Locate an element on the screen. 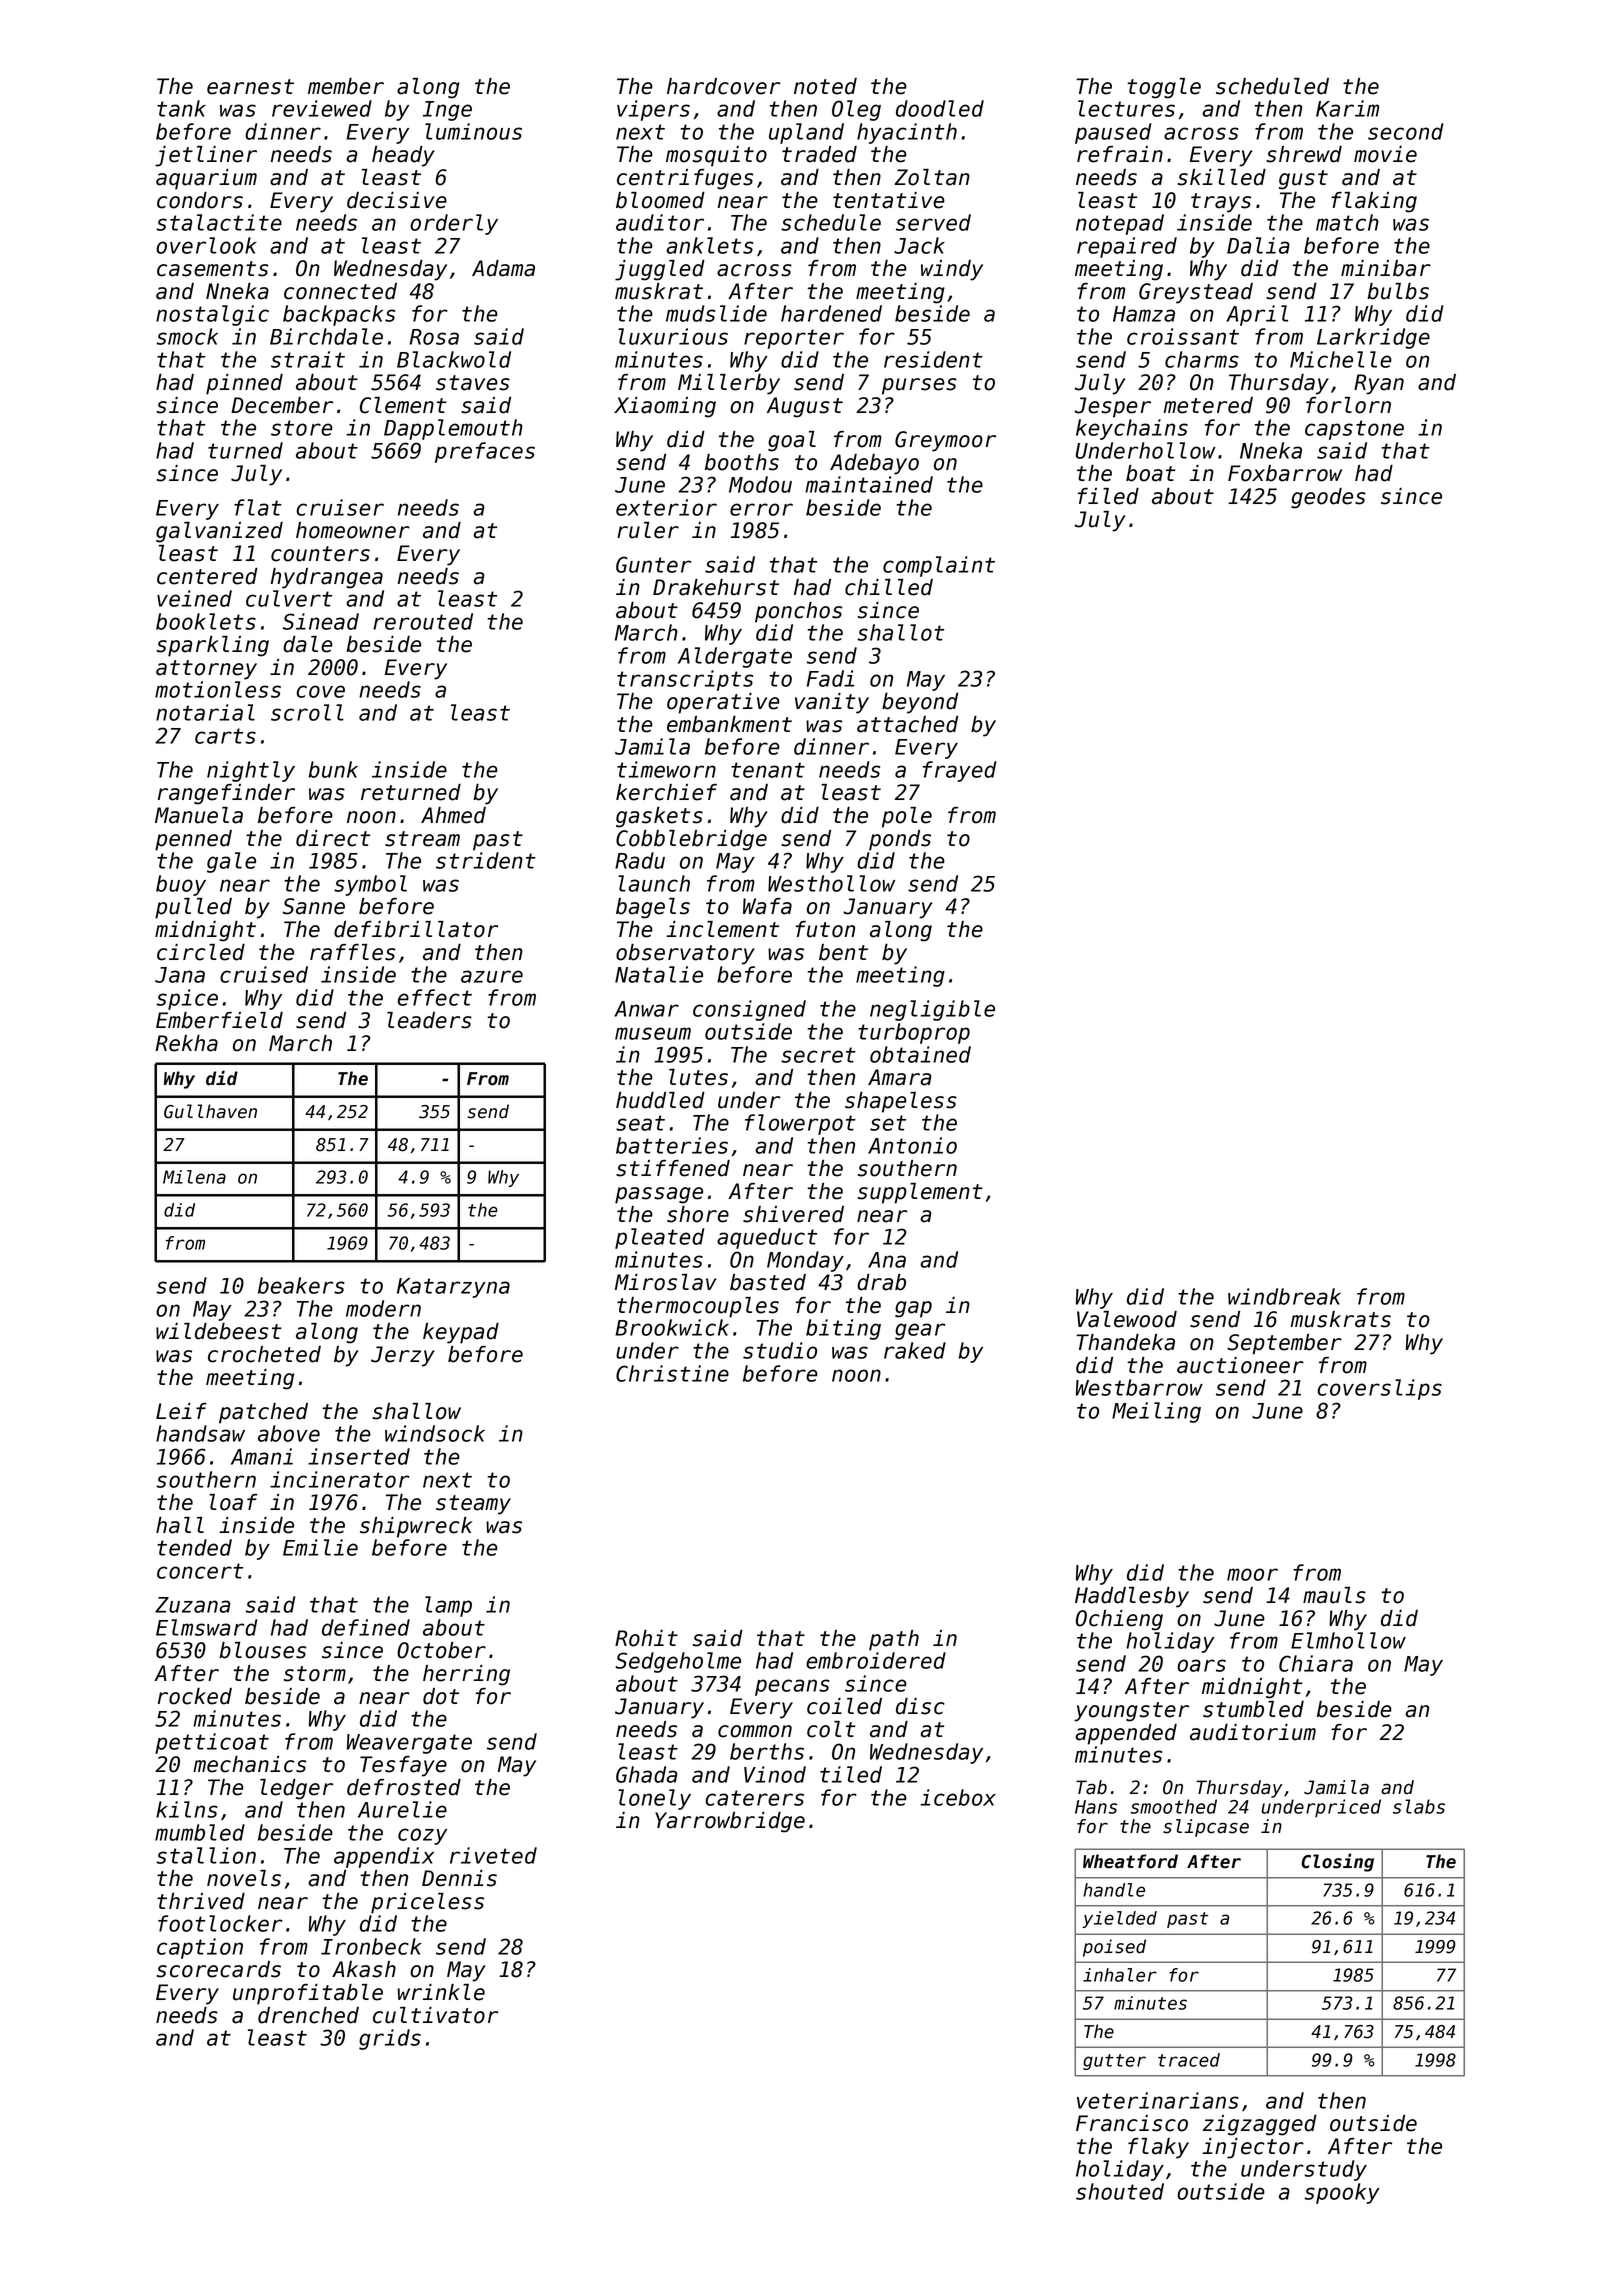 The width and height of the screenshot is (1620, 2292). Meiling is located at coordinates (1156, 1412).
